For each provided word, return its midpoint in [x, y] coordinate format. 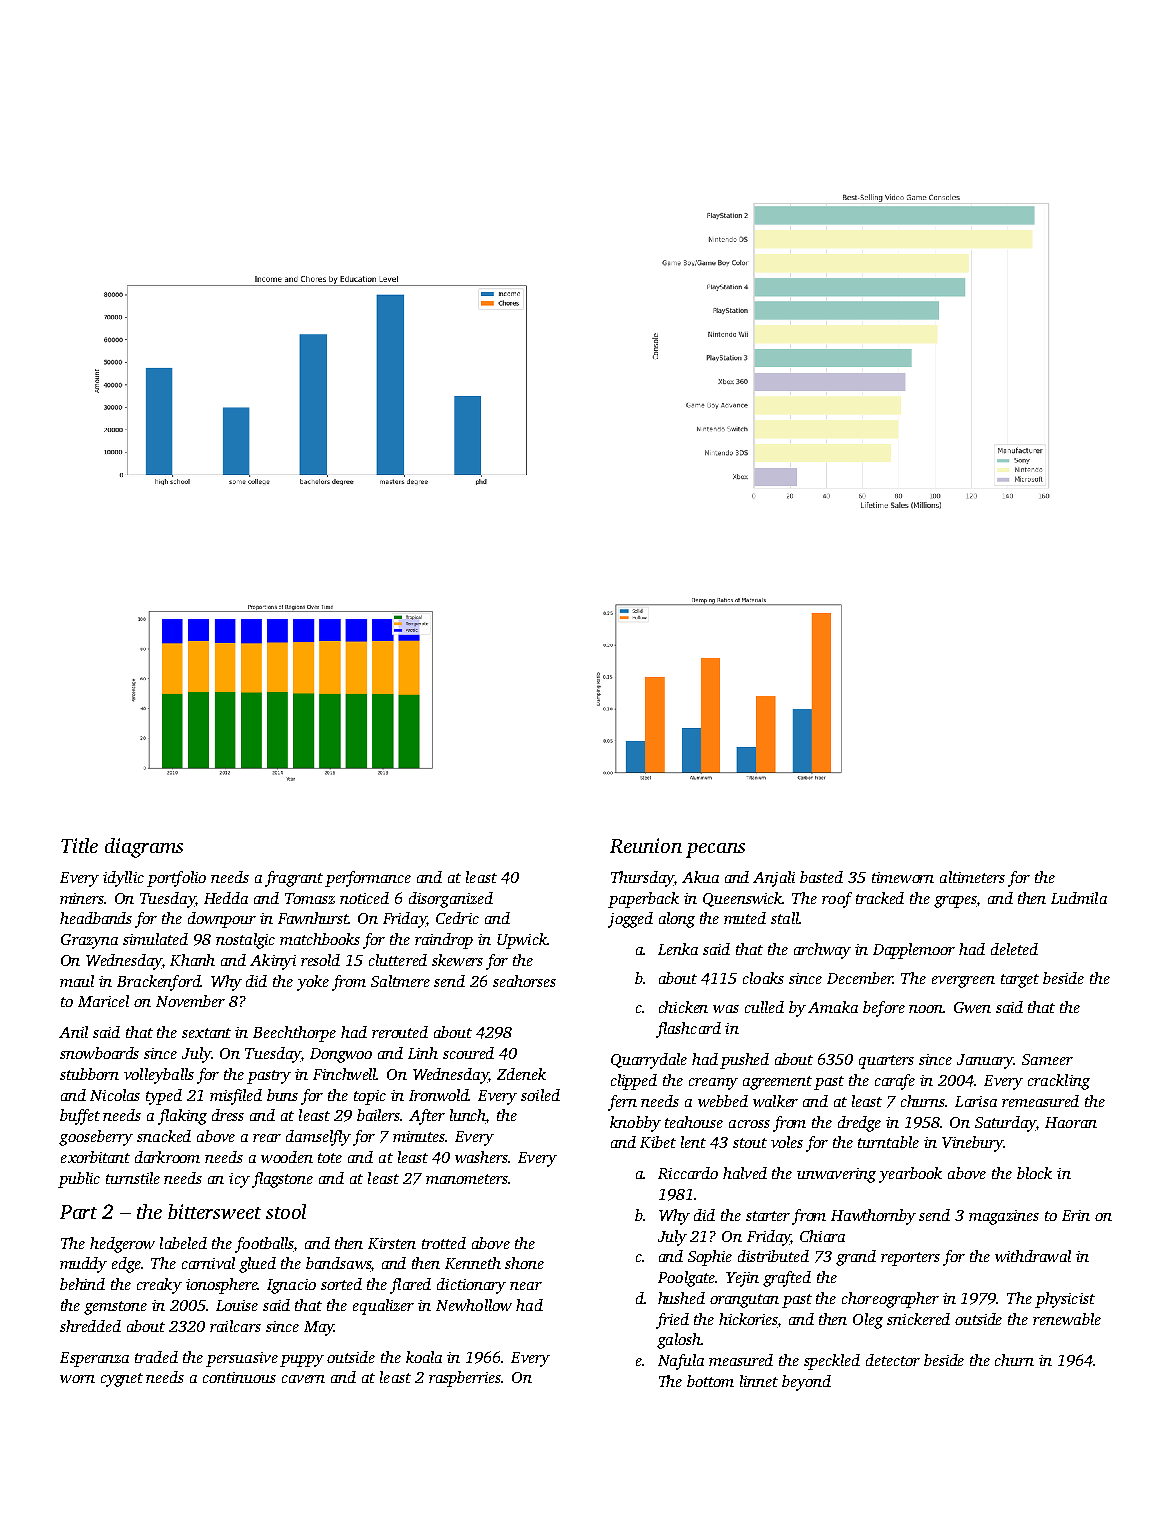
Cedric [457, 918]
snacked [164, 1136]
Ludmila [1079, 898]
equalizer [383, 1307]
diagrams [144, 848]
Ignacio [291, 1286]
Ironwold [439, 1095]
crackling [1059, 1082]
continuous [239, 1377]
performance [368, 879]
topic [370, 1097]
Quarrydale [649, 1061]
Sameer [1047, 1059]
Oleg [868, 1321]
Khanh [192, 960]
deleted [1014, 949]
